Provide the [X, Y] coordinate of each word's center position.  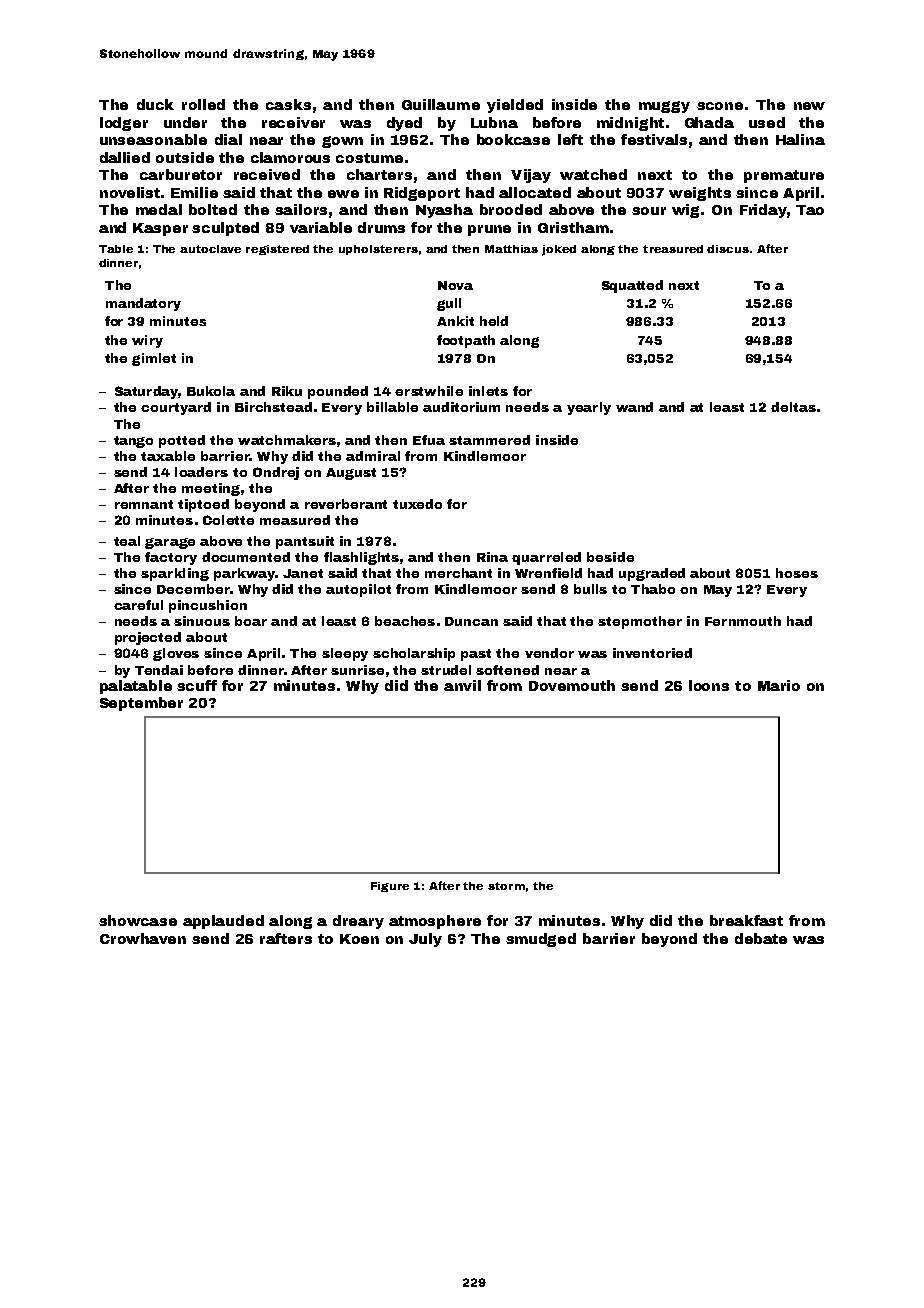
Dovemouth [572, 685]
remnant [144, 504]
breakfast [746, 920]
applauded [223, 922]
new [809, 106]
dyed [404, 124]
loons [709, 685]
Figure [390, 887]
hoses [797, 573]
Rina [492, 557]
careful [138, 605]
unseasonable [153, 139]
